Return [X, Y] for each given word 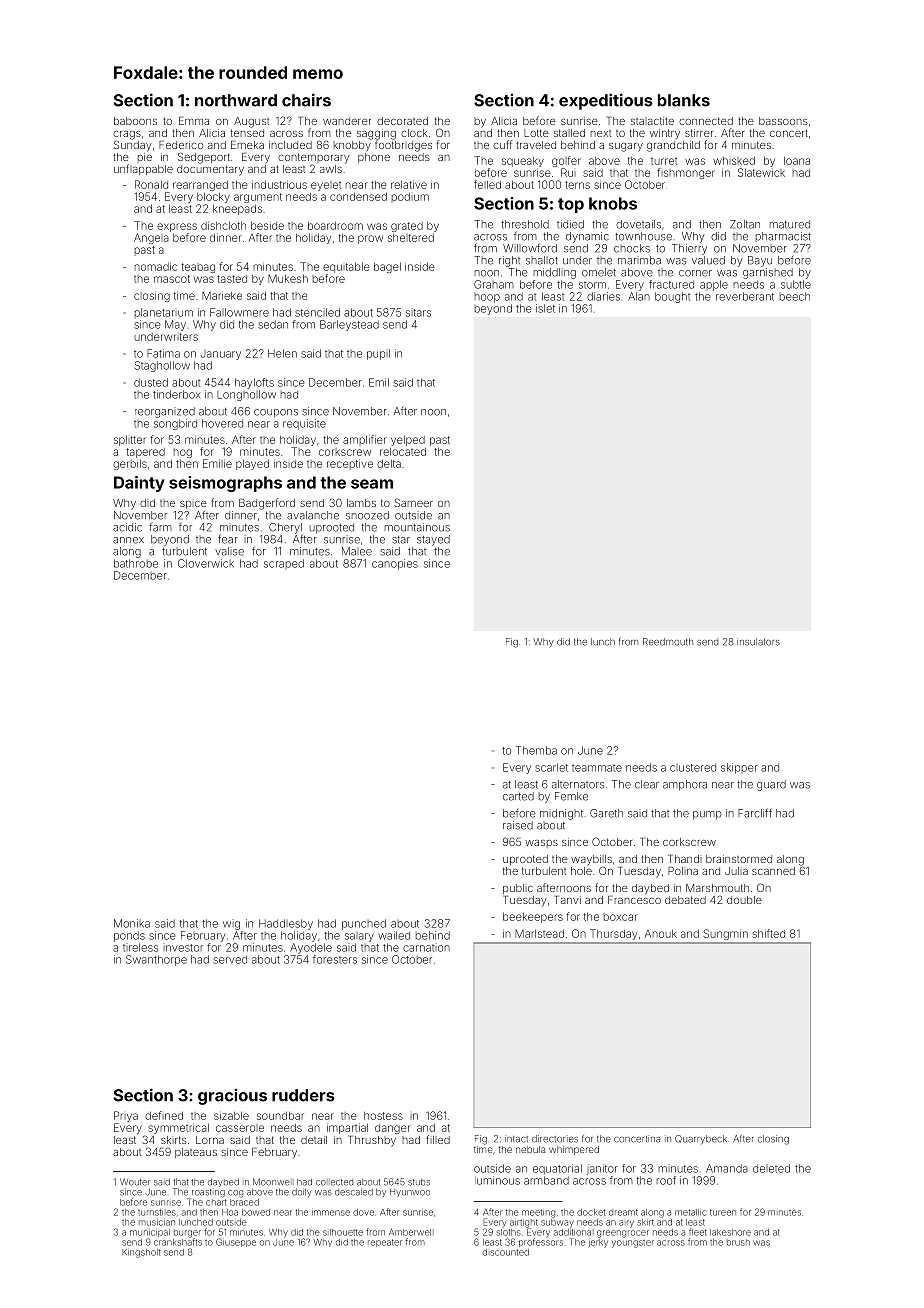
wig [231, 925]
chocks [632, 248]
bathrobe [136, 563]
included [290, 145]
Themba [536, 750]
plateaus [196, 1153]
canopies [395, 564]
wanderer [347, 121]
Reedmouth [668, 642]
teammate [597, 768]
